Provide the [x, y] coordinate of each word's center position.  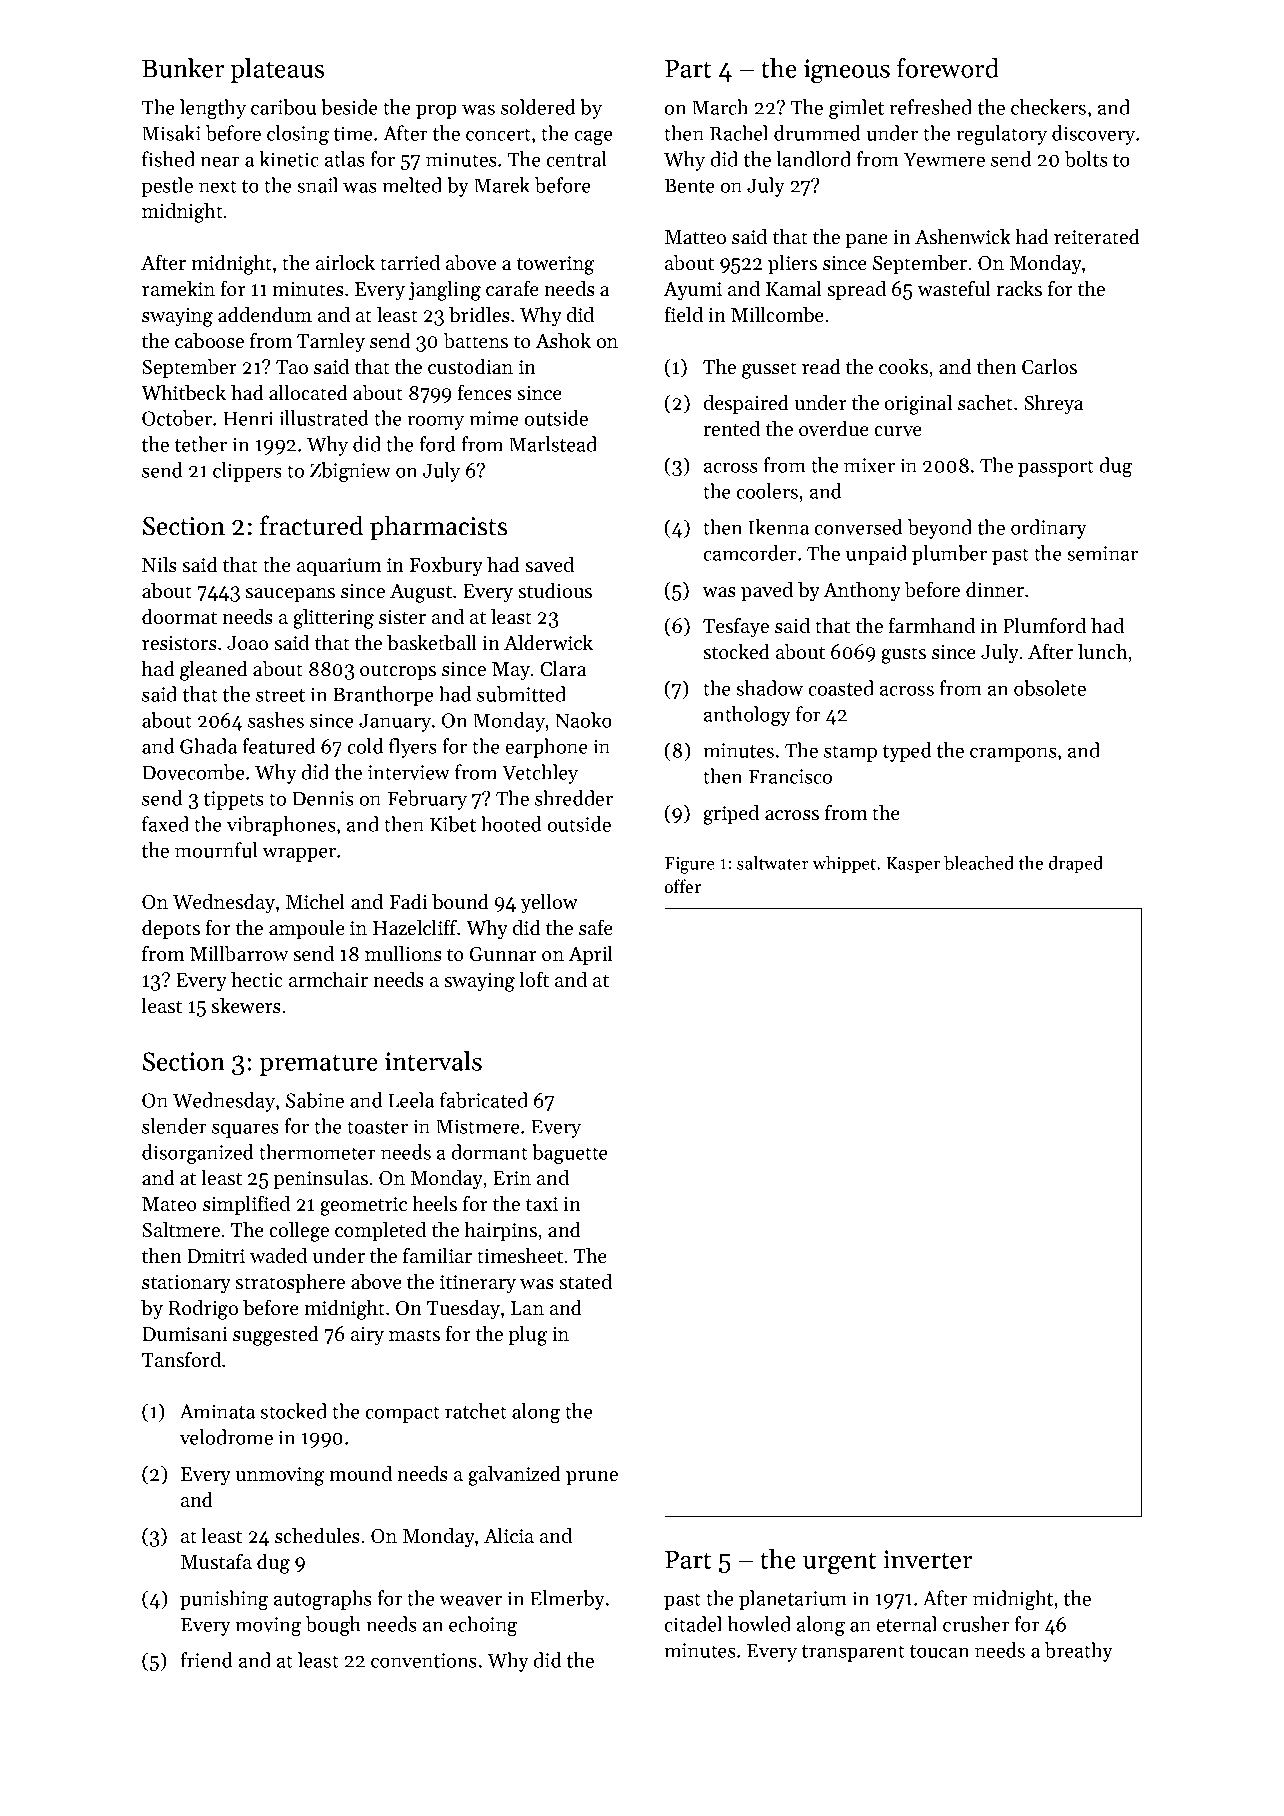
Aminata [217, 1411]
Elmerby [567, 1600]
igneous [847, 71]
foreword [948, 68]
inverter [927, 1559]
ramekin [178, 289]
